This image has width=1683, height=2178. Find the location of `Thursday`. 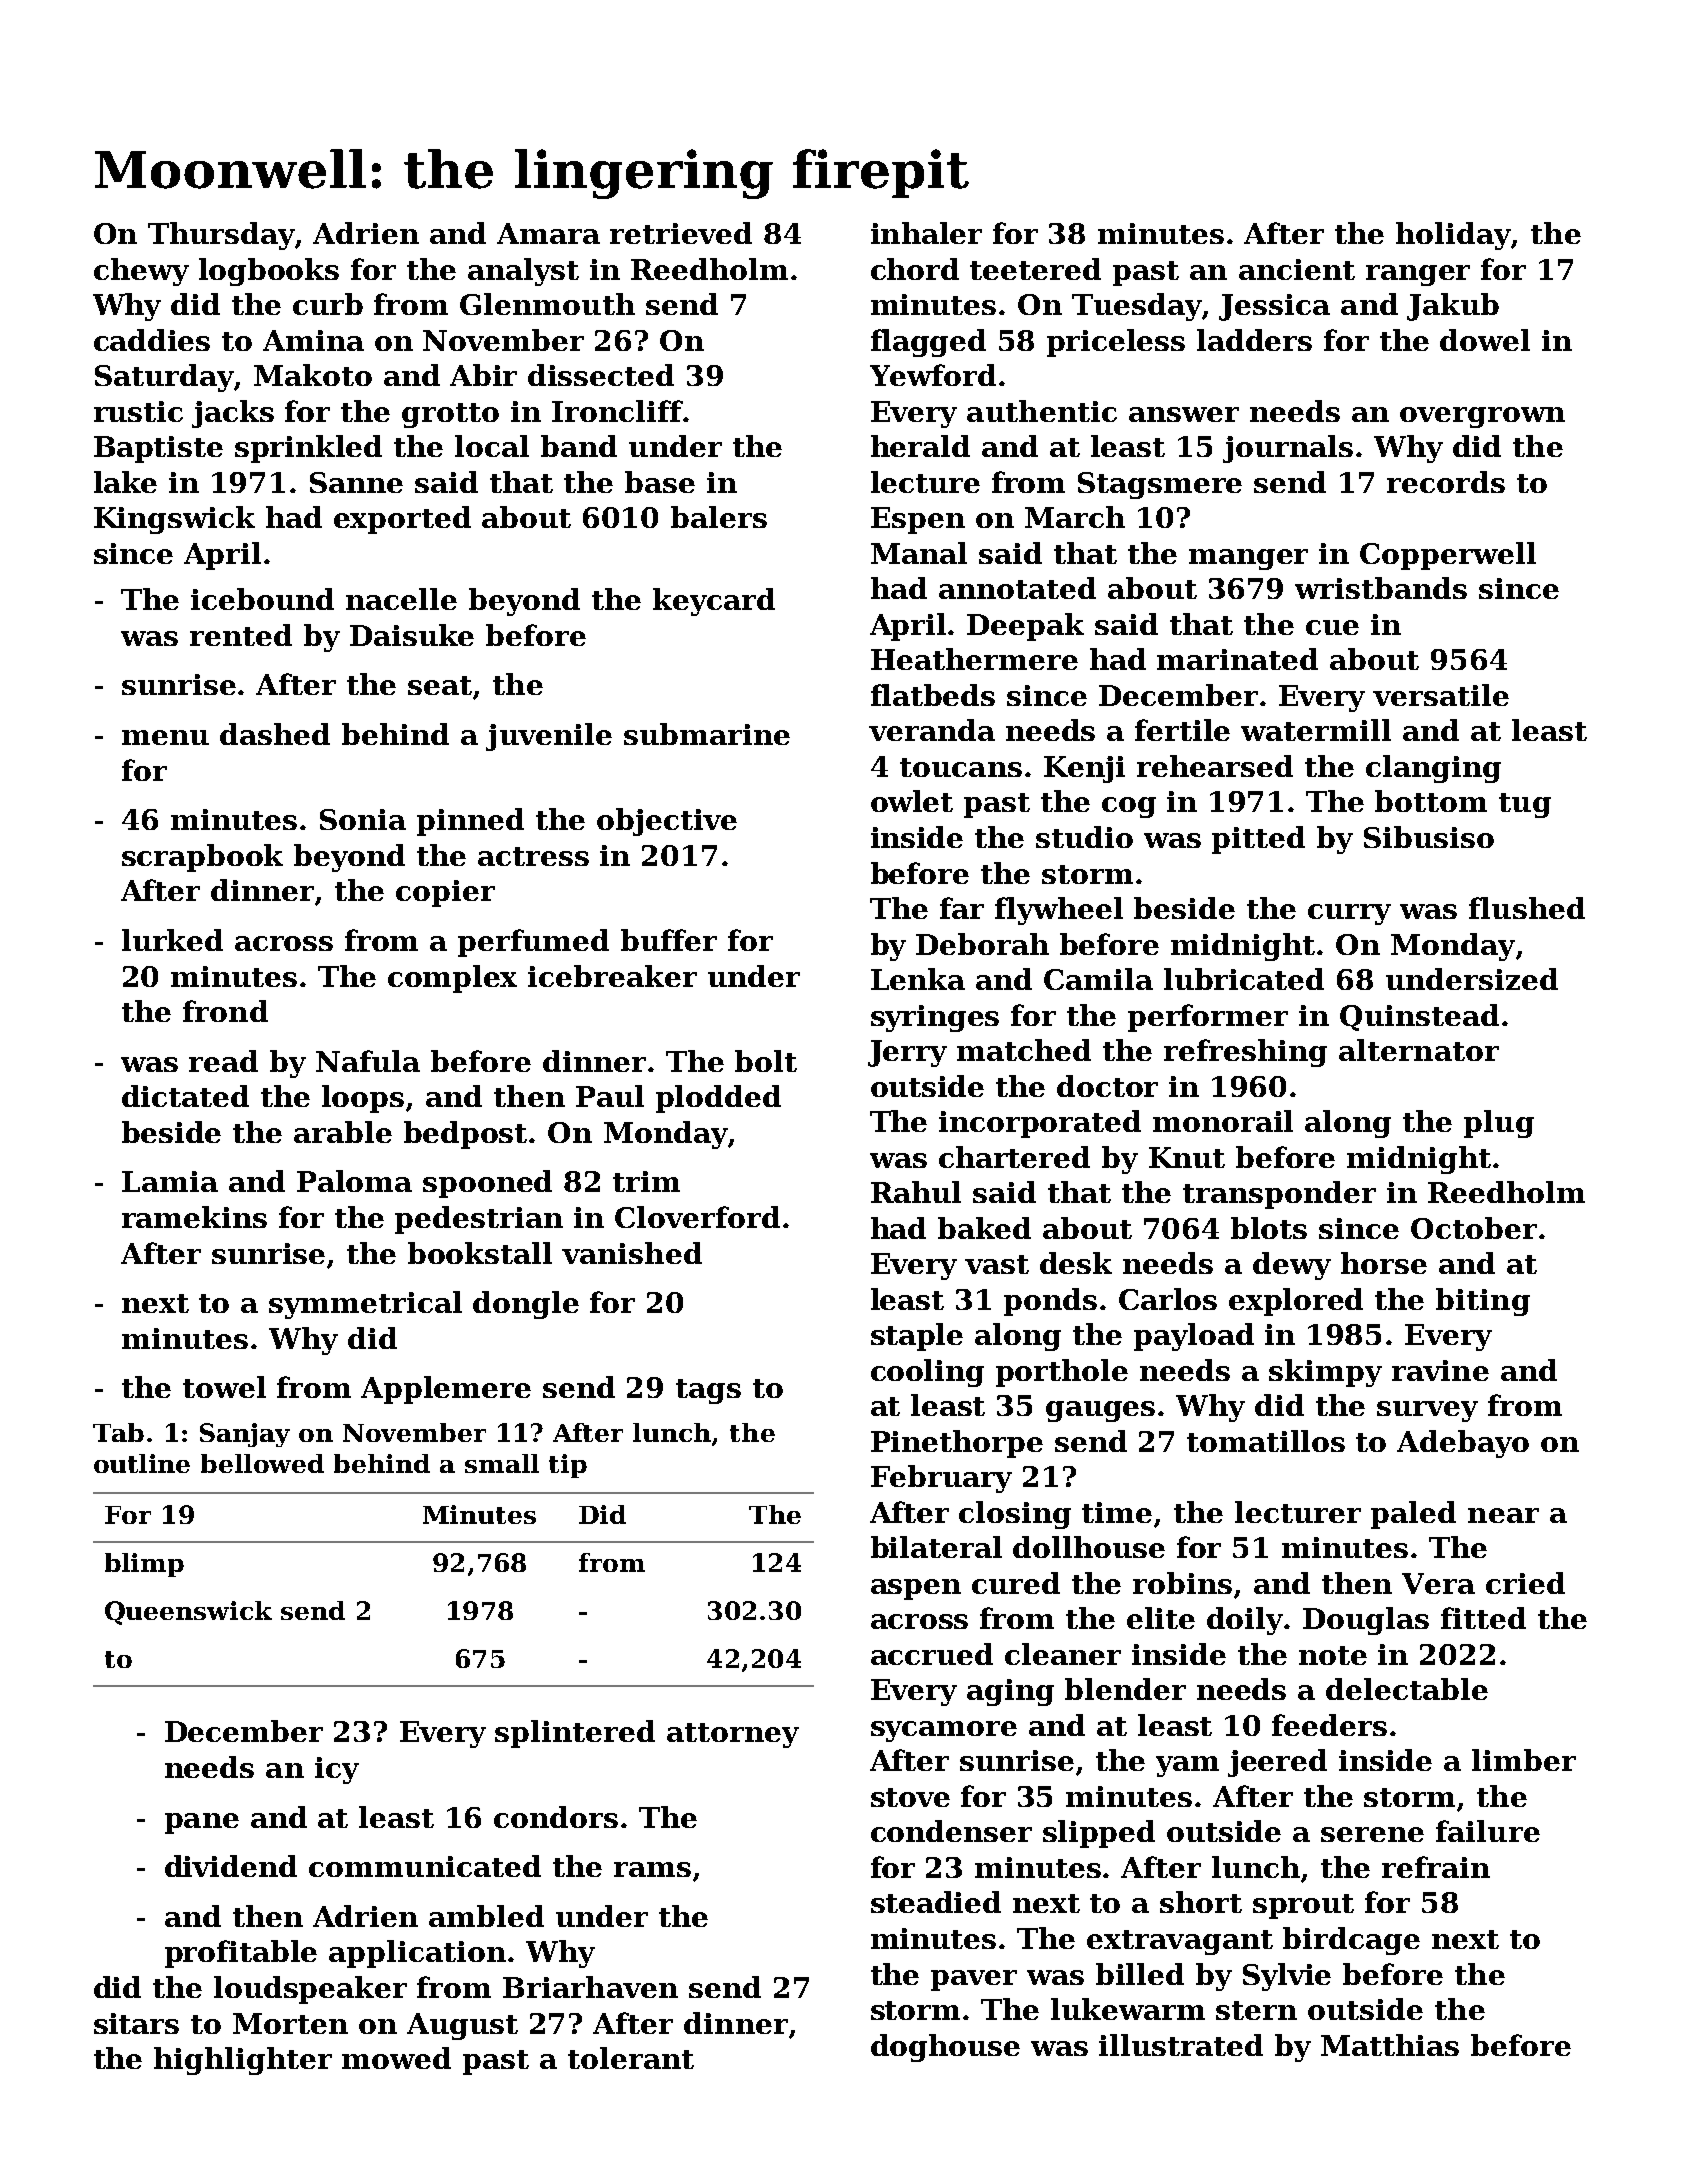

Thursday is located at coordinates (221, 236).
